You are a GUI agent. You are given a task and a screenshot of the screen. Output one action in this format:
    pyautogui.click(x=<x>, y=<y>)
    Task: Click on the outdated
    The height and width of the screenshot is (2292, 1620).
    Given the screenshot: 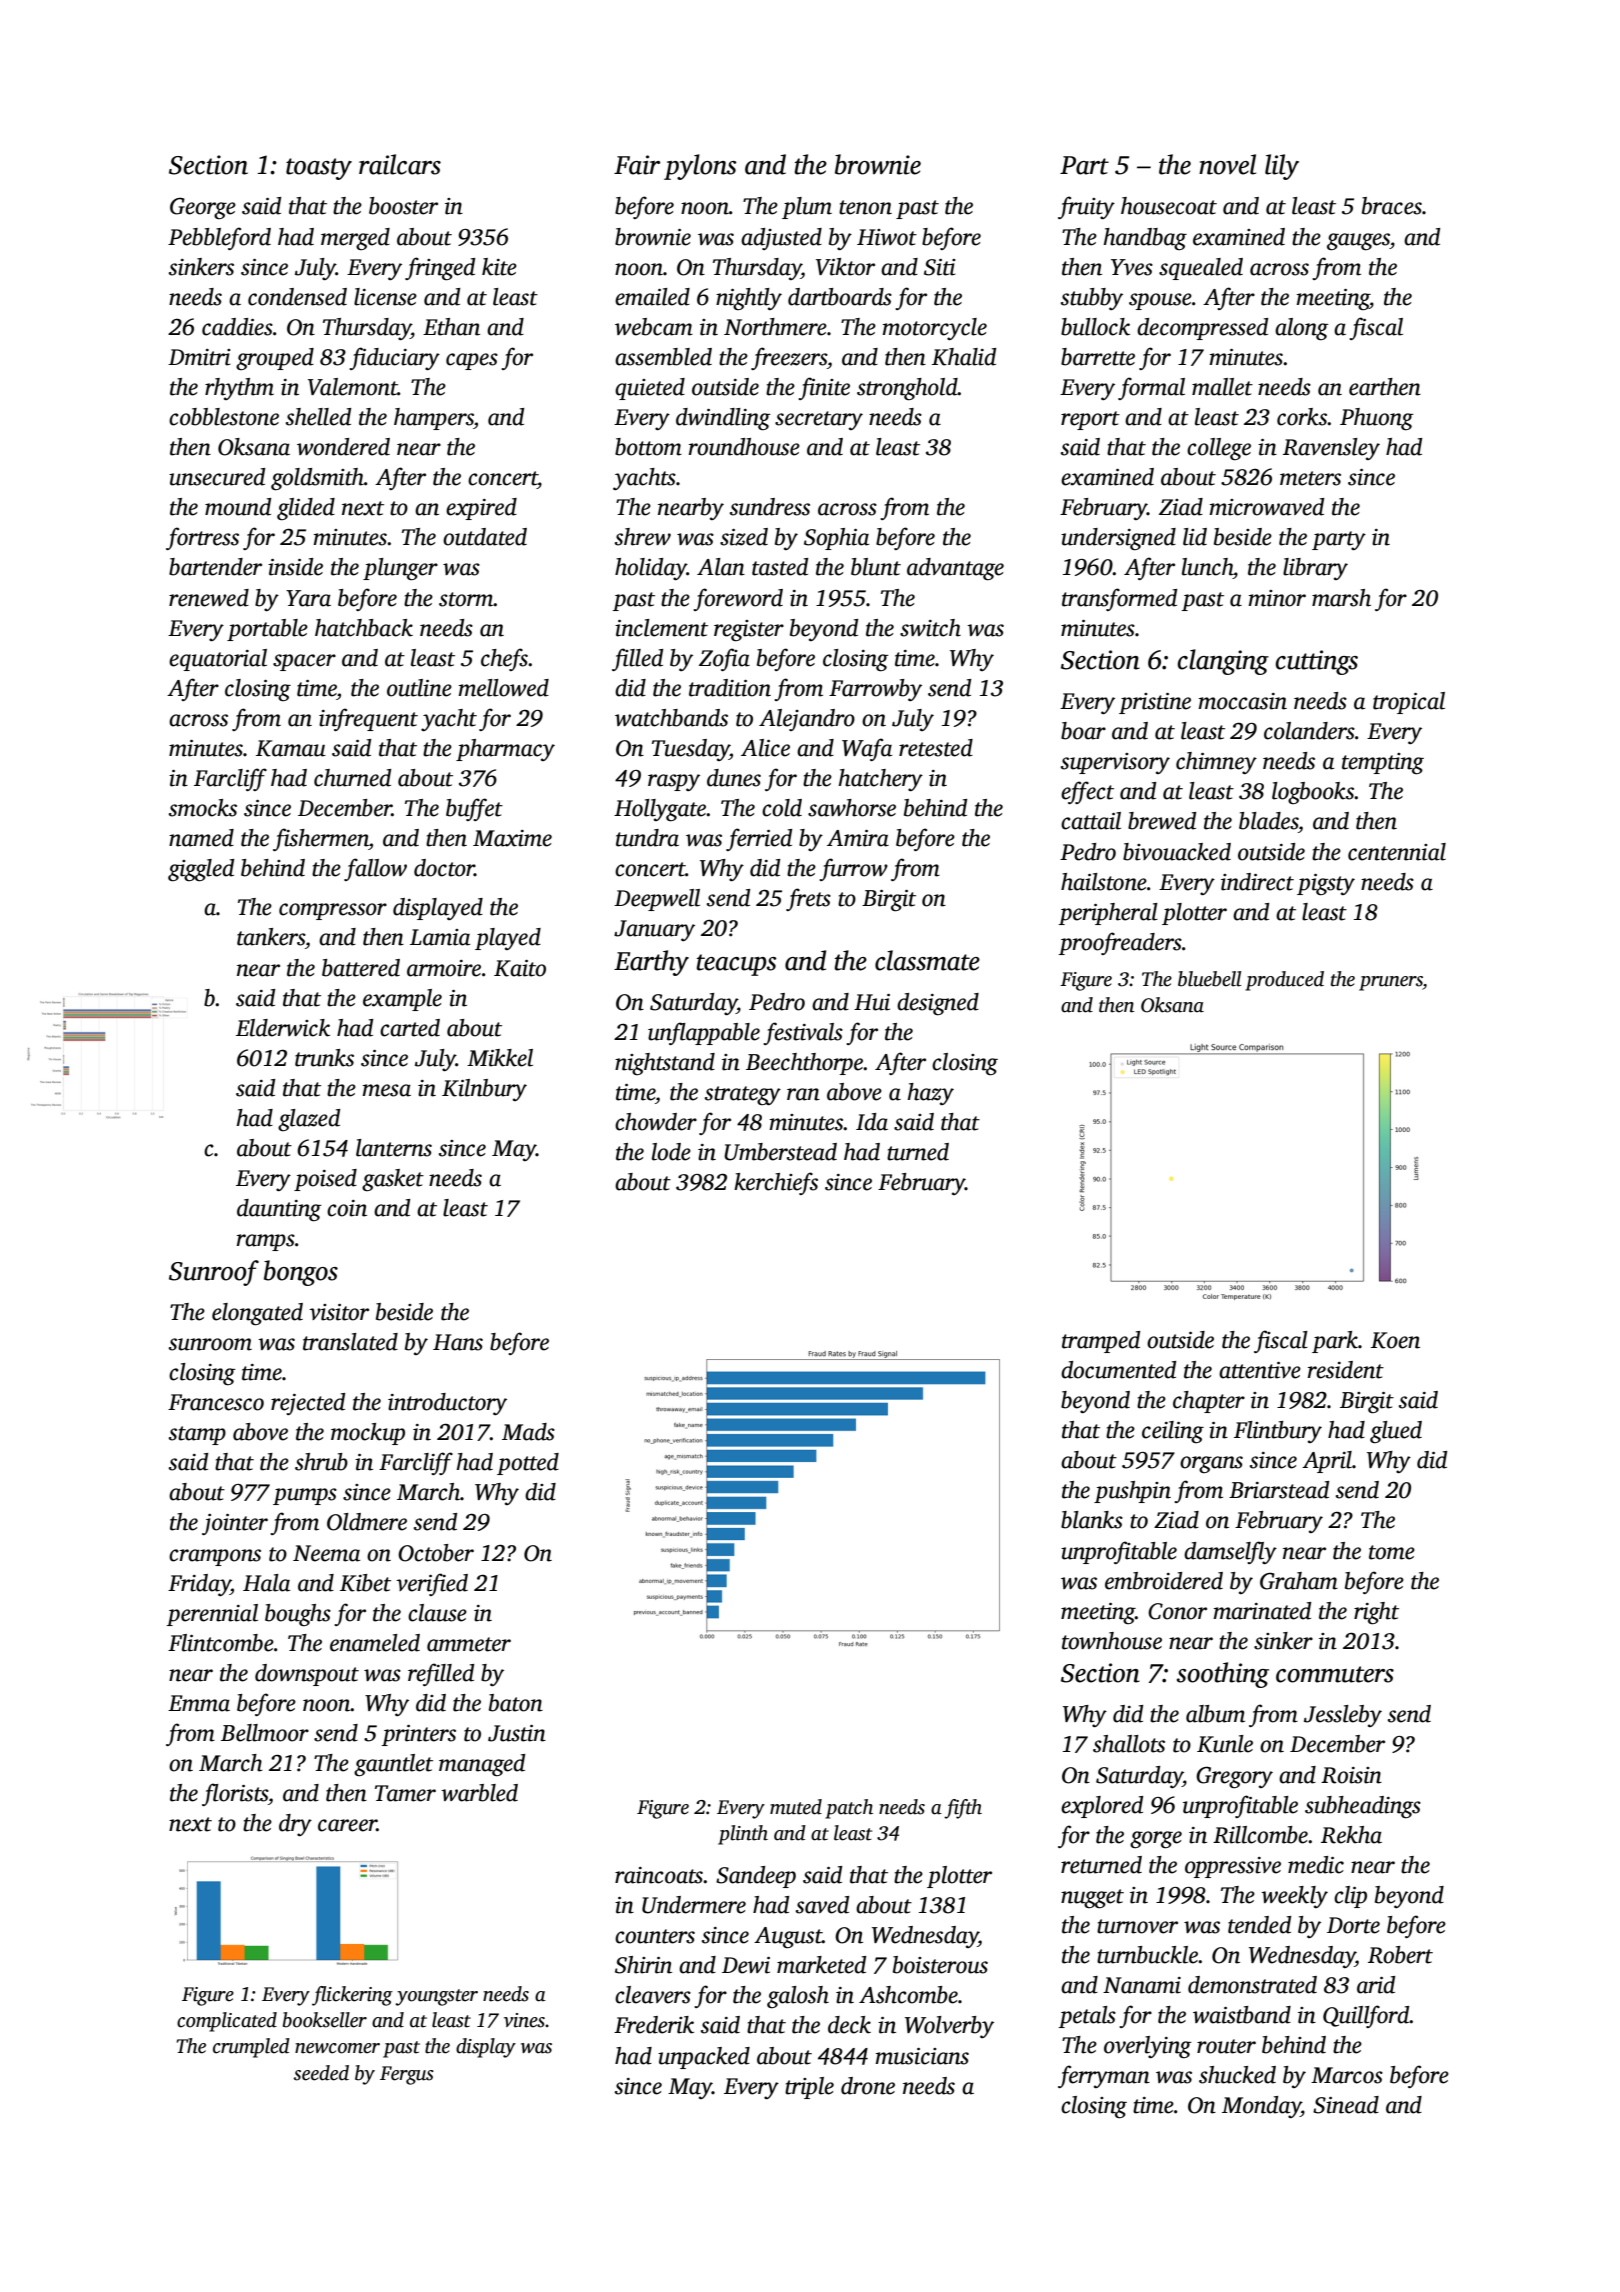 What is the action you would take?
    pyautogui.click(x=485, y=537)
